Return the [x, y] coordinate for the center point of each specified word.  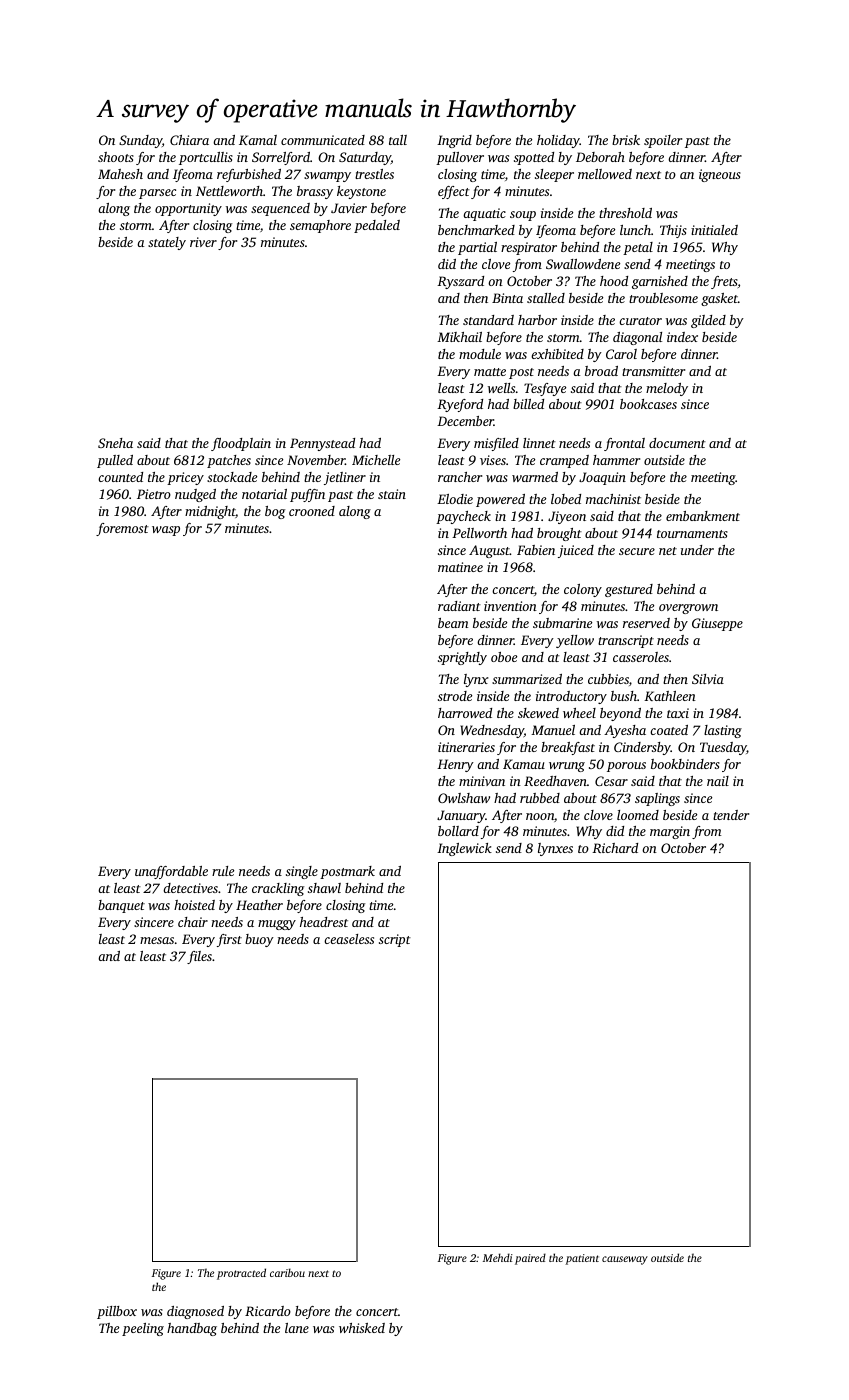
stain [392, 494]
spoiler [663, 141]
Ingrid [454, 141]
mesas [157, 940]
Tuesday [723, 748]
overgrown [688, 609]
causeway [625, 1260]
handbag [192, 1329]
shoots [116, 157]
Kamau [524, 764]
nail [718, 781]
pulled [115, 461]
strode [455, 696]
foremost [122, 529]
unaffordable [171, 872]
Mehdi [498, 1257]
